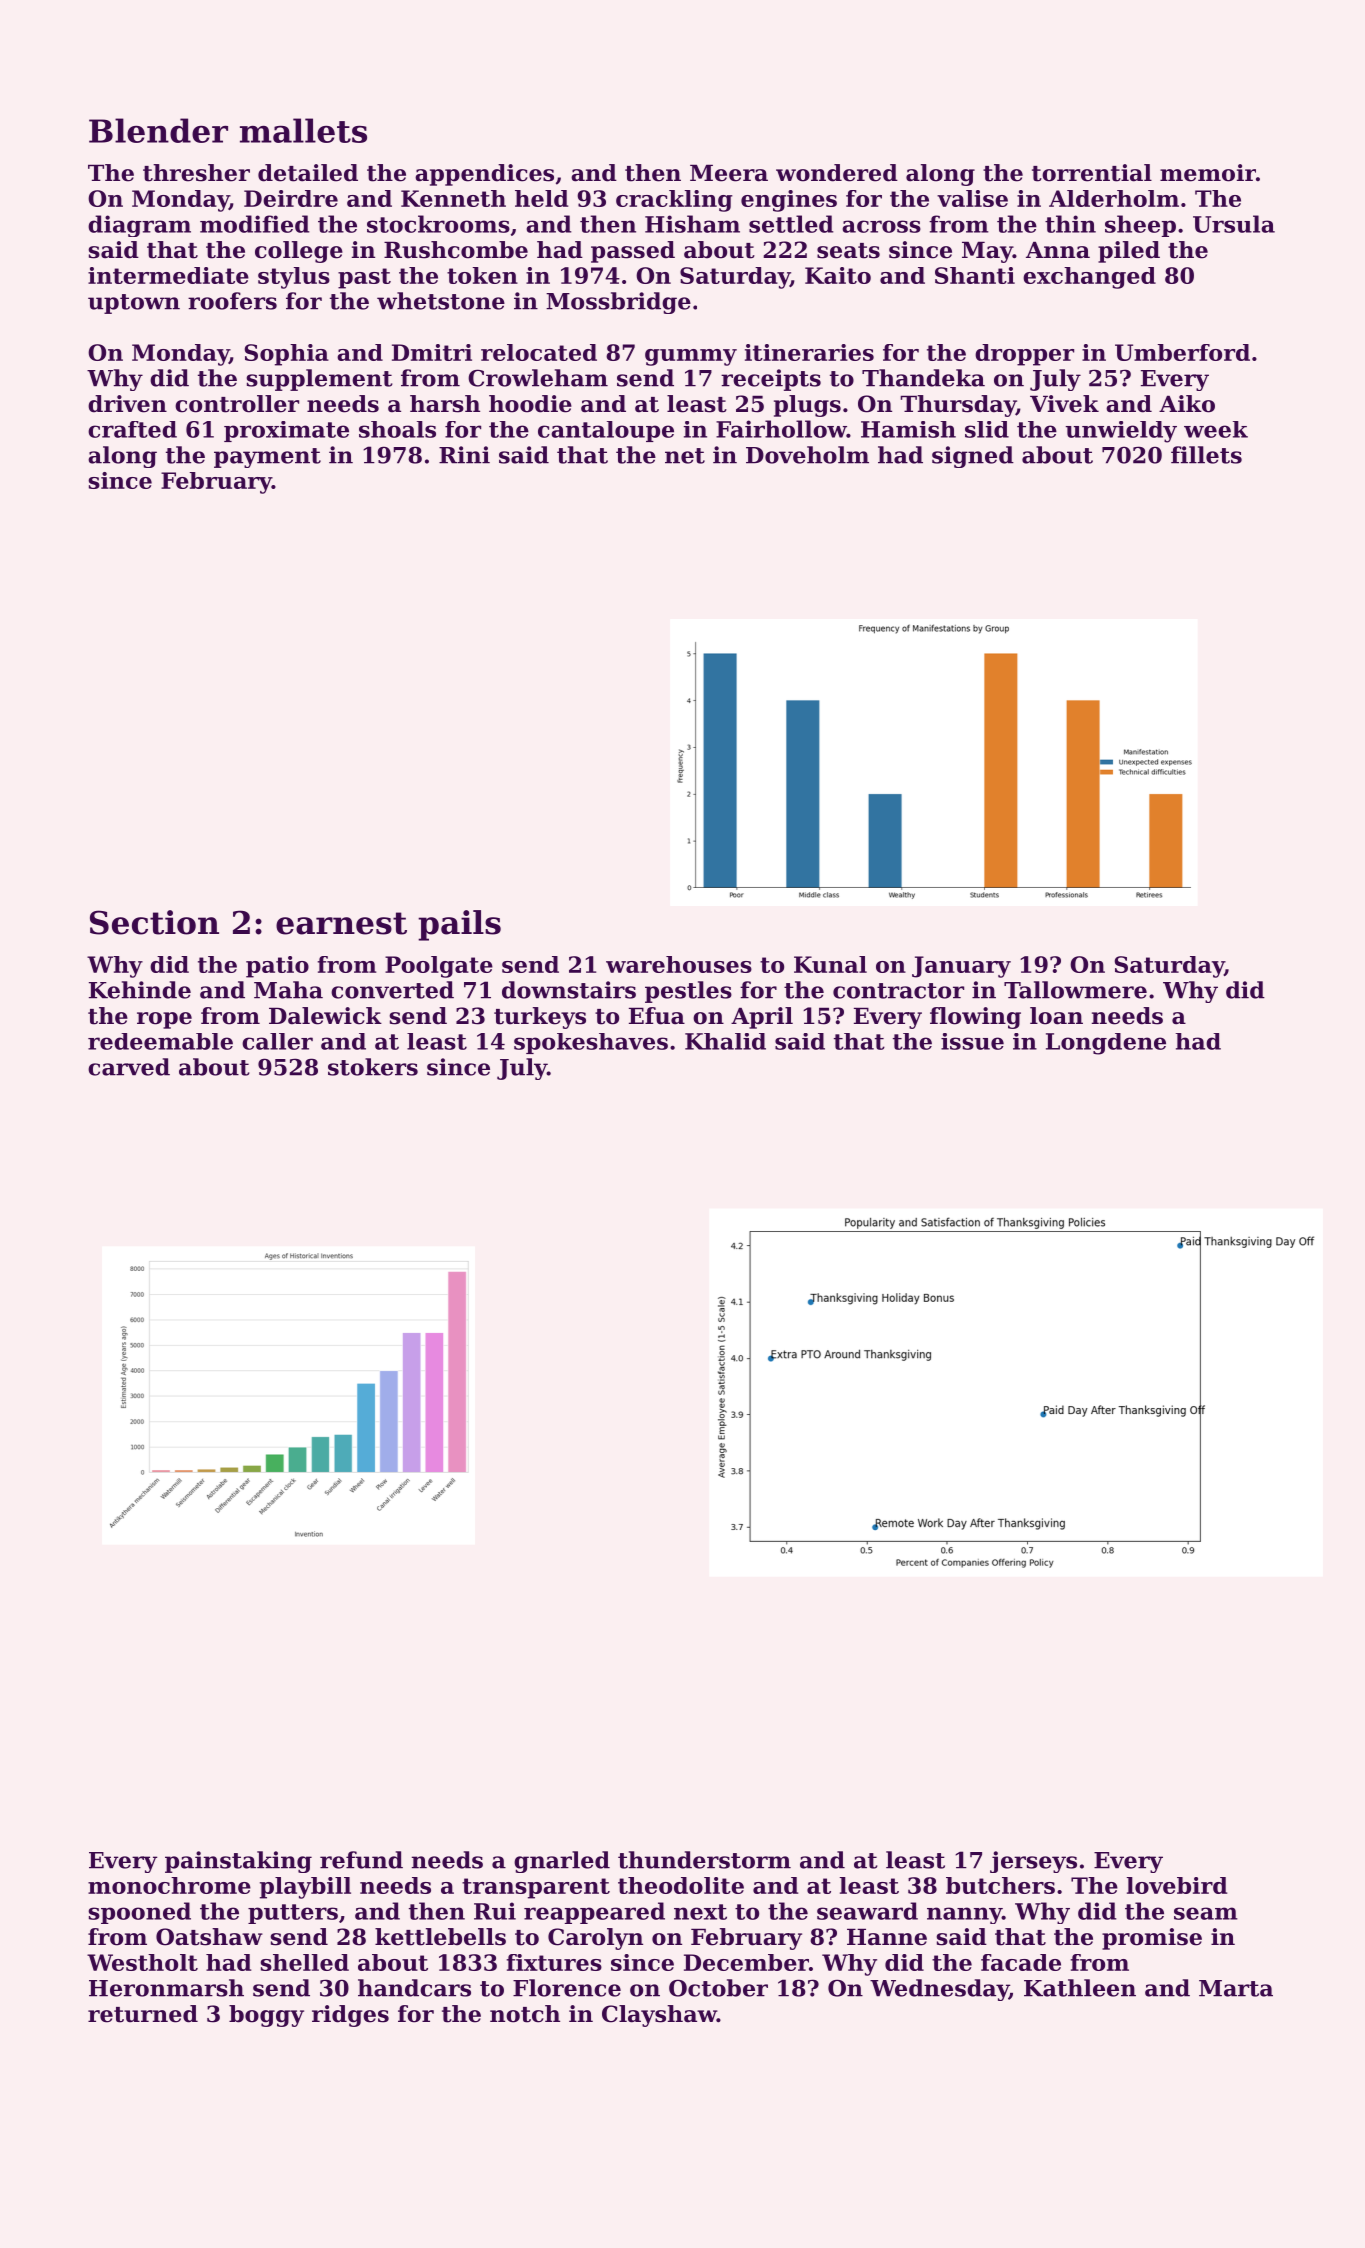  Describe the element at coordinates (484, 175) in the document. I see `appendices` at that location.
